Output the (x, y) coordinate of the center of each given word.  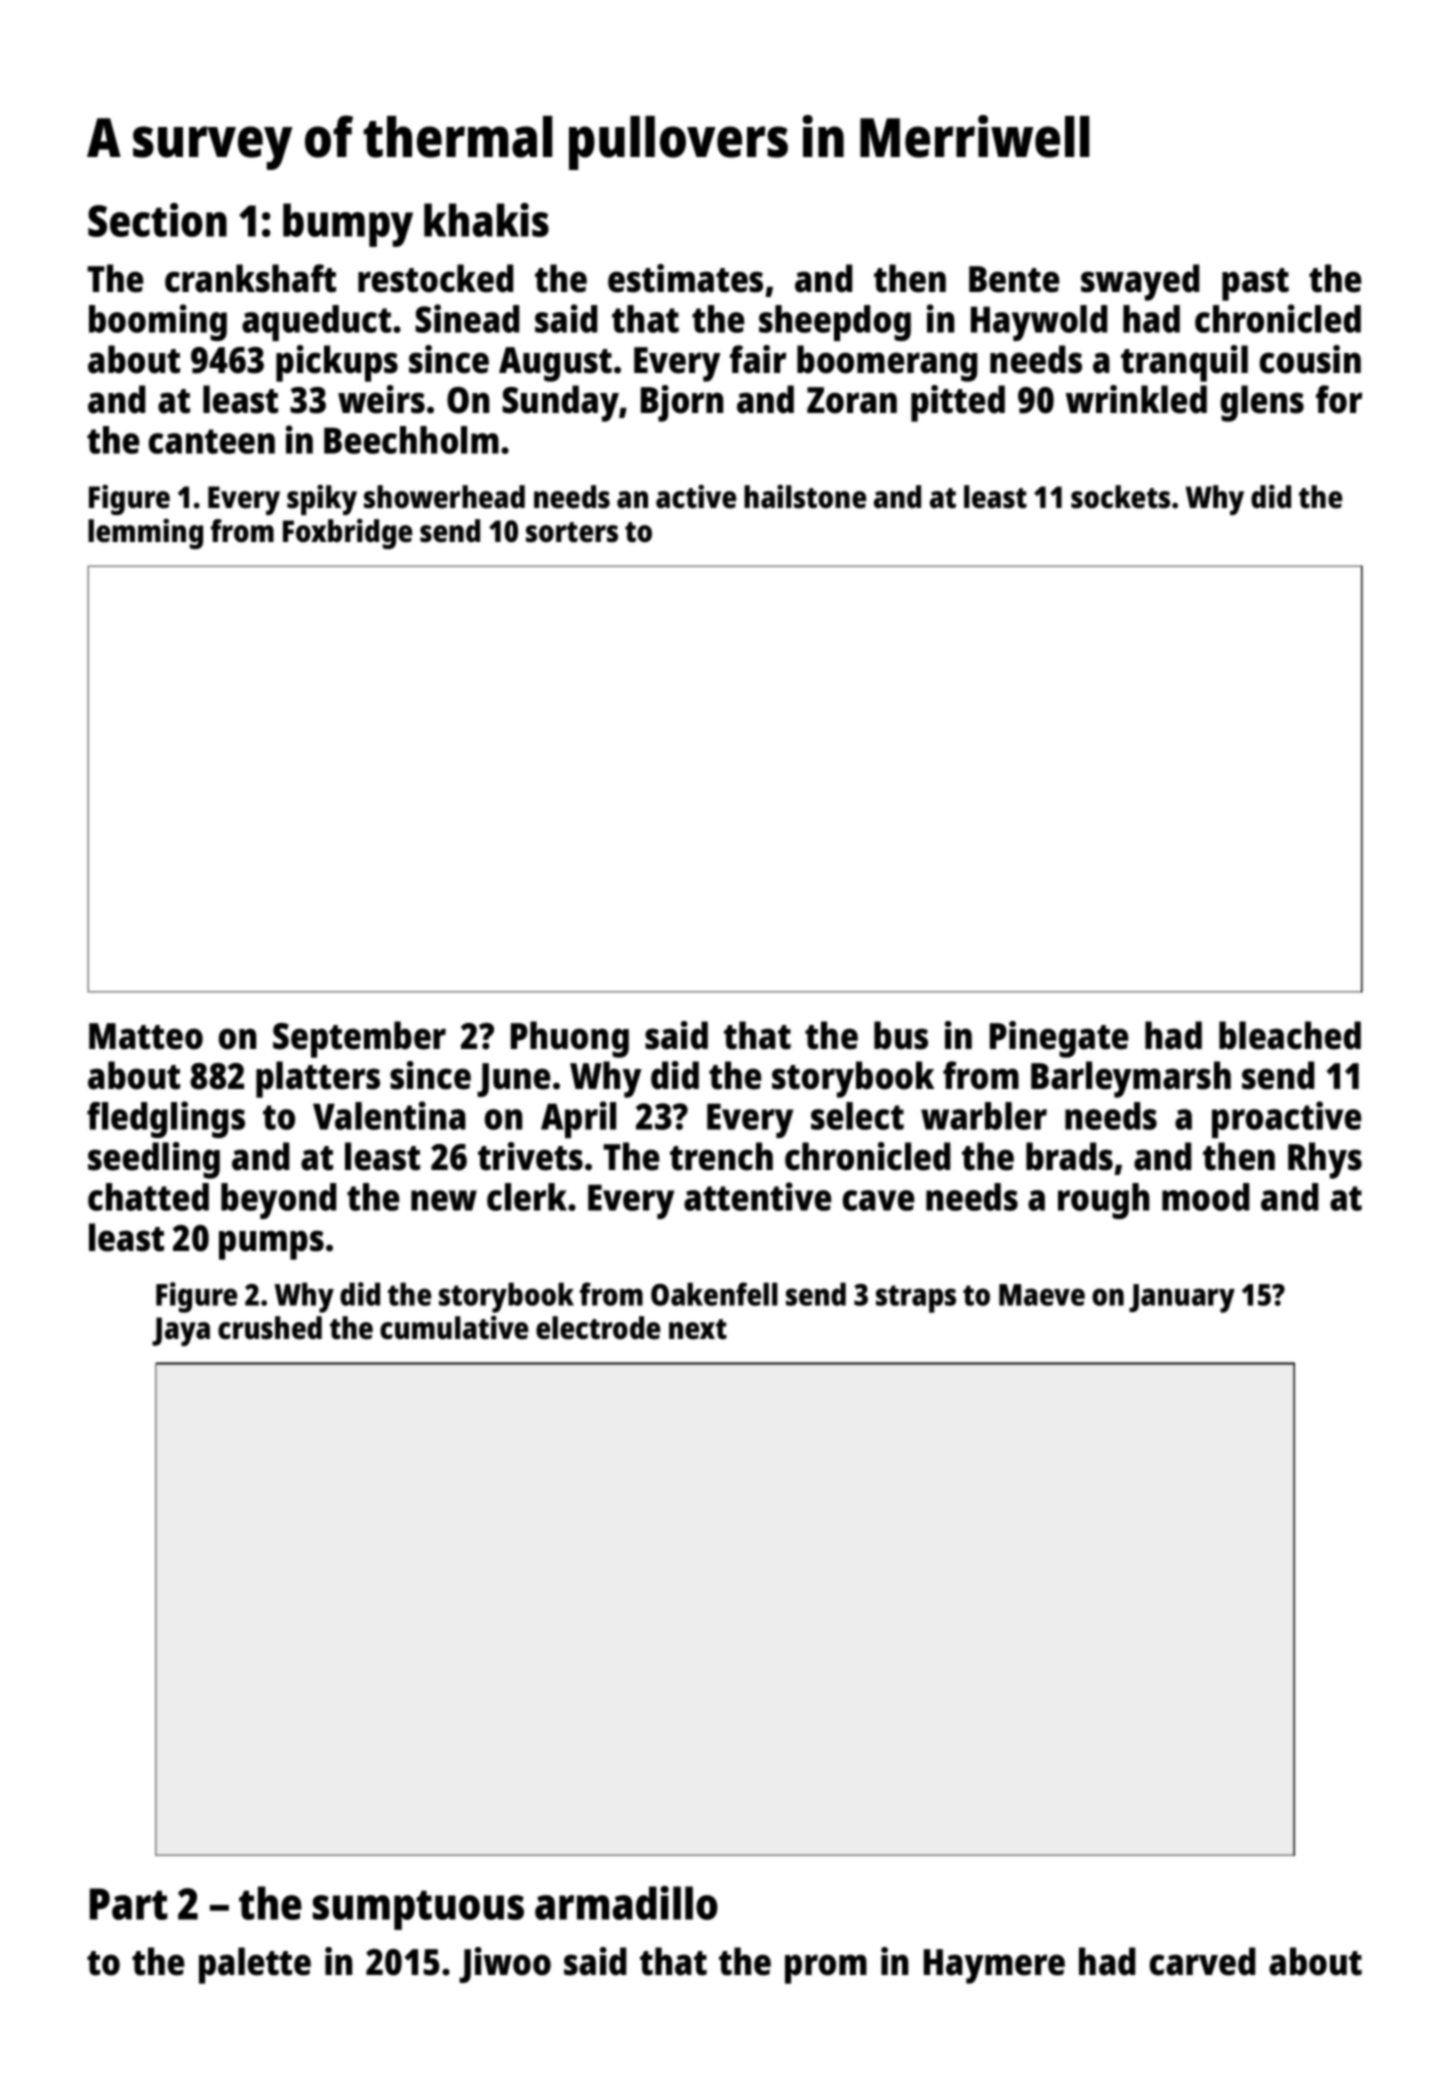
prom (826, 1969)
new (444, 1200)
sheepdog (835, 323)
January (1182, 1298)
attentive (757, 1196)
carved (1202, 1961)
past (1255, 284)
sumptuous (418, 1910)
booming (158, 322)
